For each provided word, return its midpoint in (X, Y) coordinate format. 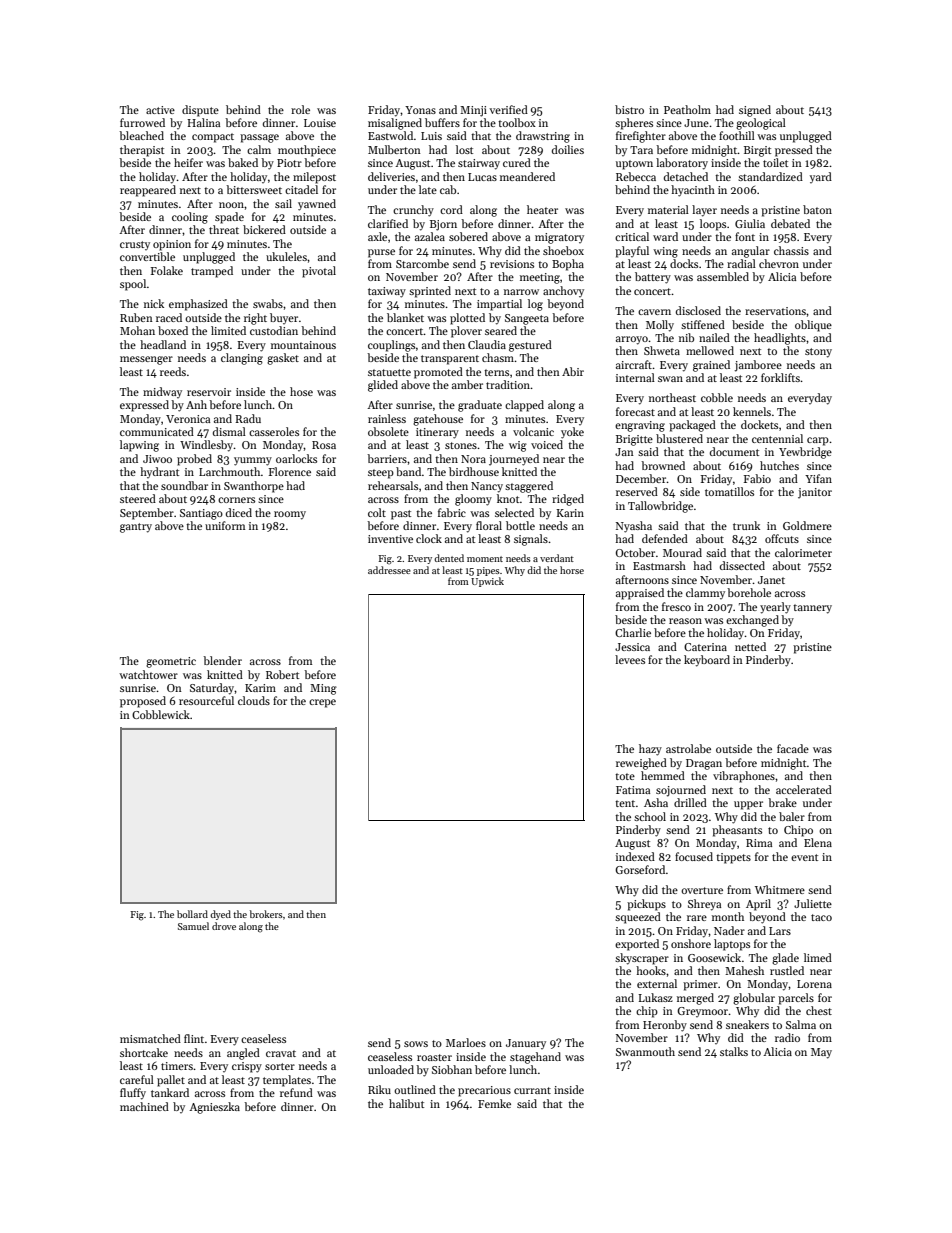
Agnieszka (214, 1108)
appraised (640, 594)
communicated (157, 431)
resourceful (206, 700)
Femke (494, 1103)
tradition (508, 384)
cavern (654, 312)
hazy (650, 750)
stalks (734, 1051)
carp (818, 441)
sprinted (430, 292)
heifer (188, 162)
